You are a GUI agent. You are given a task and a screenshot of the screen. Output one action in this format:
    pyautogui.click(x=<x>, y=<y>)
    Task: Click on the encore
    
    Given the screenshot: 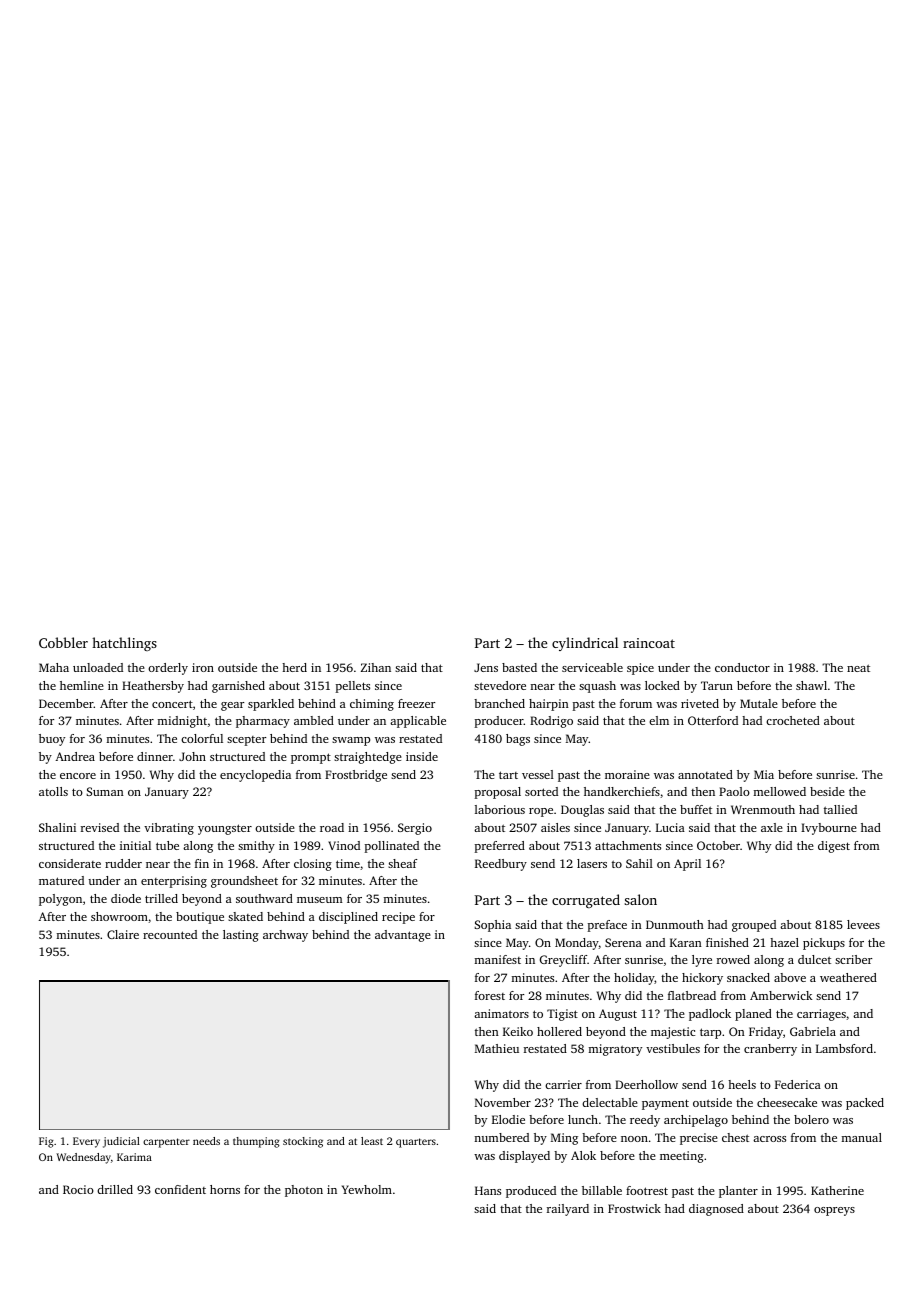 What is the action you would take?
    pyautogui.click(x=78, y=776)
